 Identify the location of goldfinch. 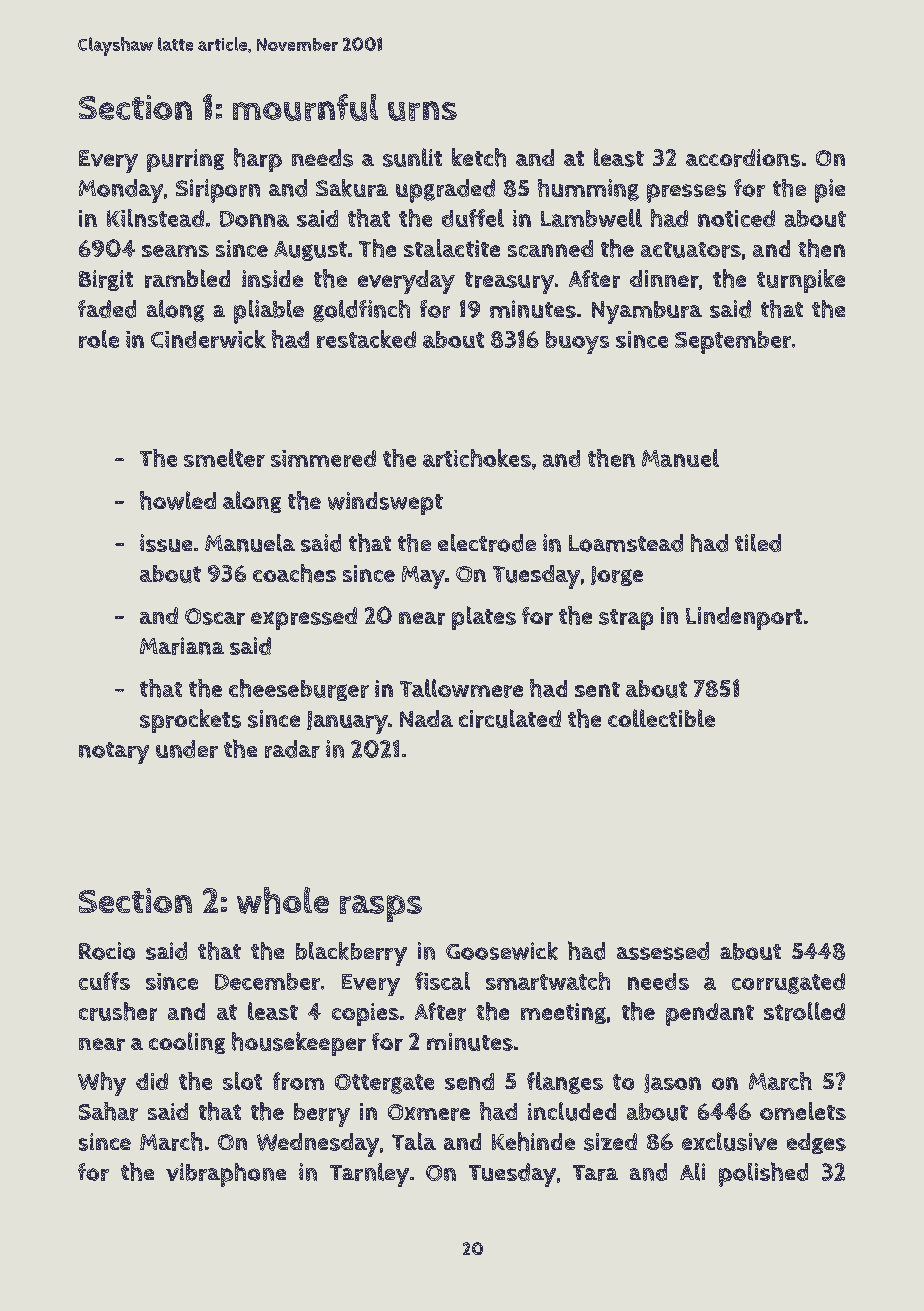
(361, 311).
